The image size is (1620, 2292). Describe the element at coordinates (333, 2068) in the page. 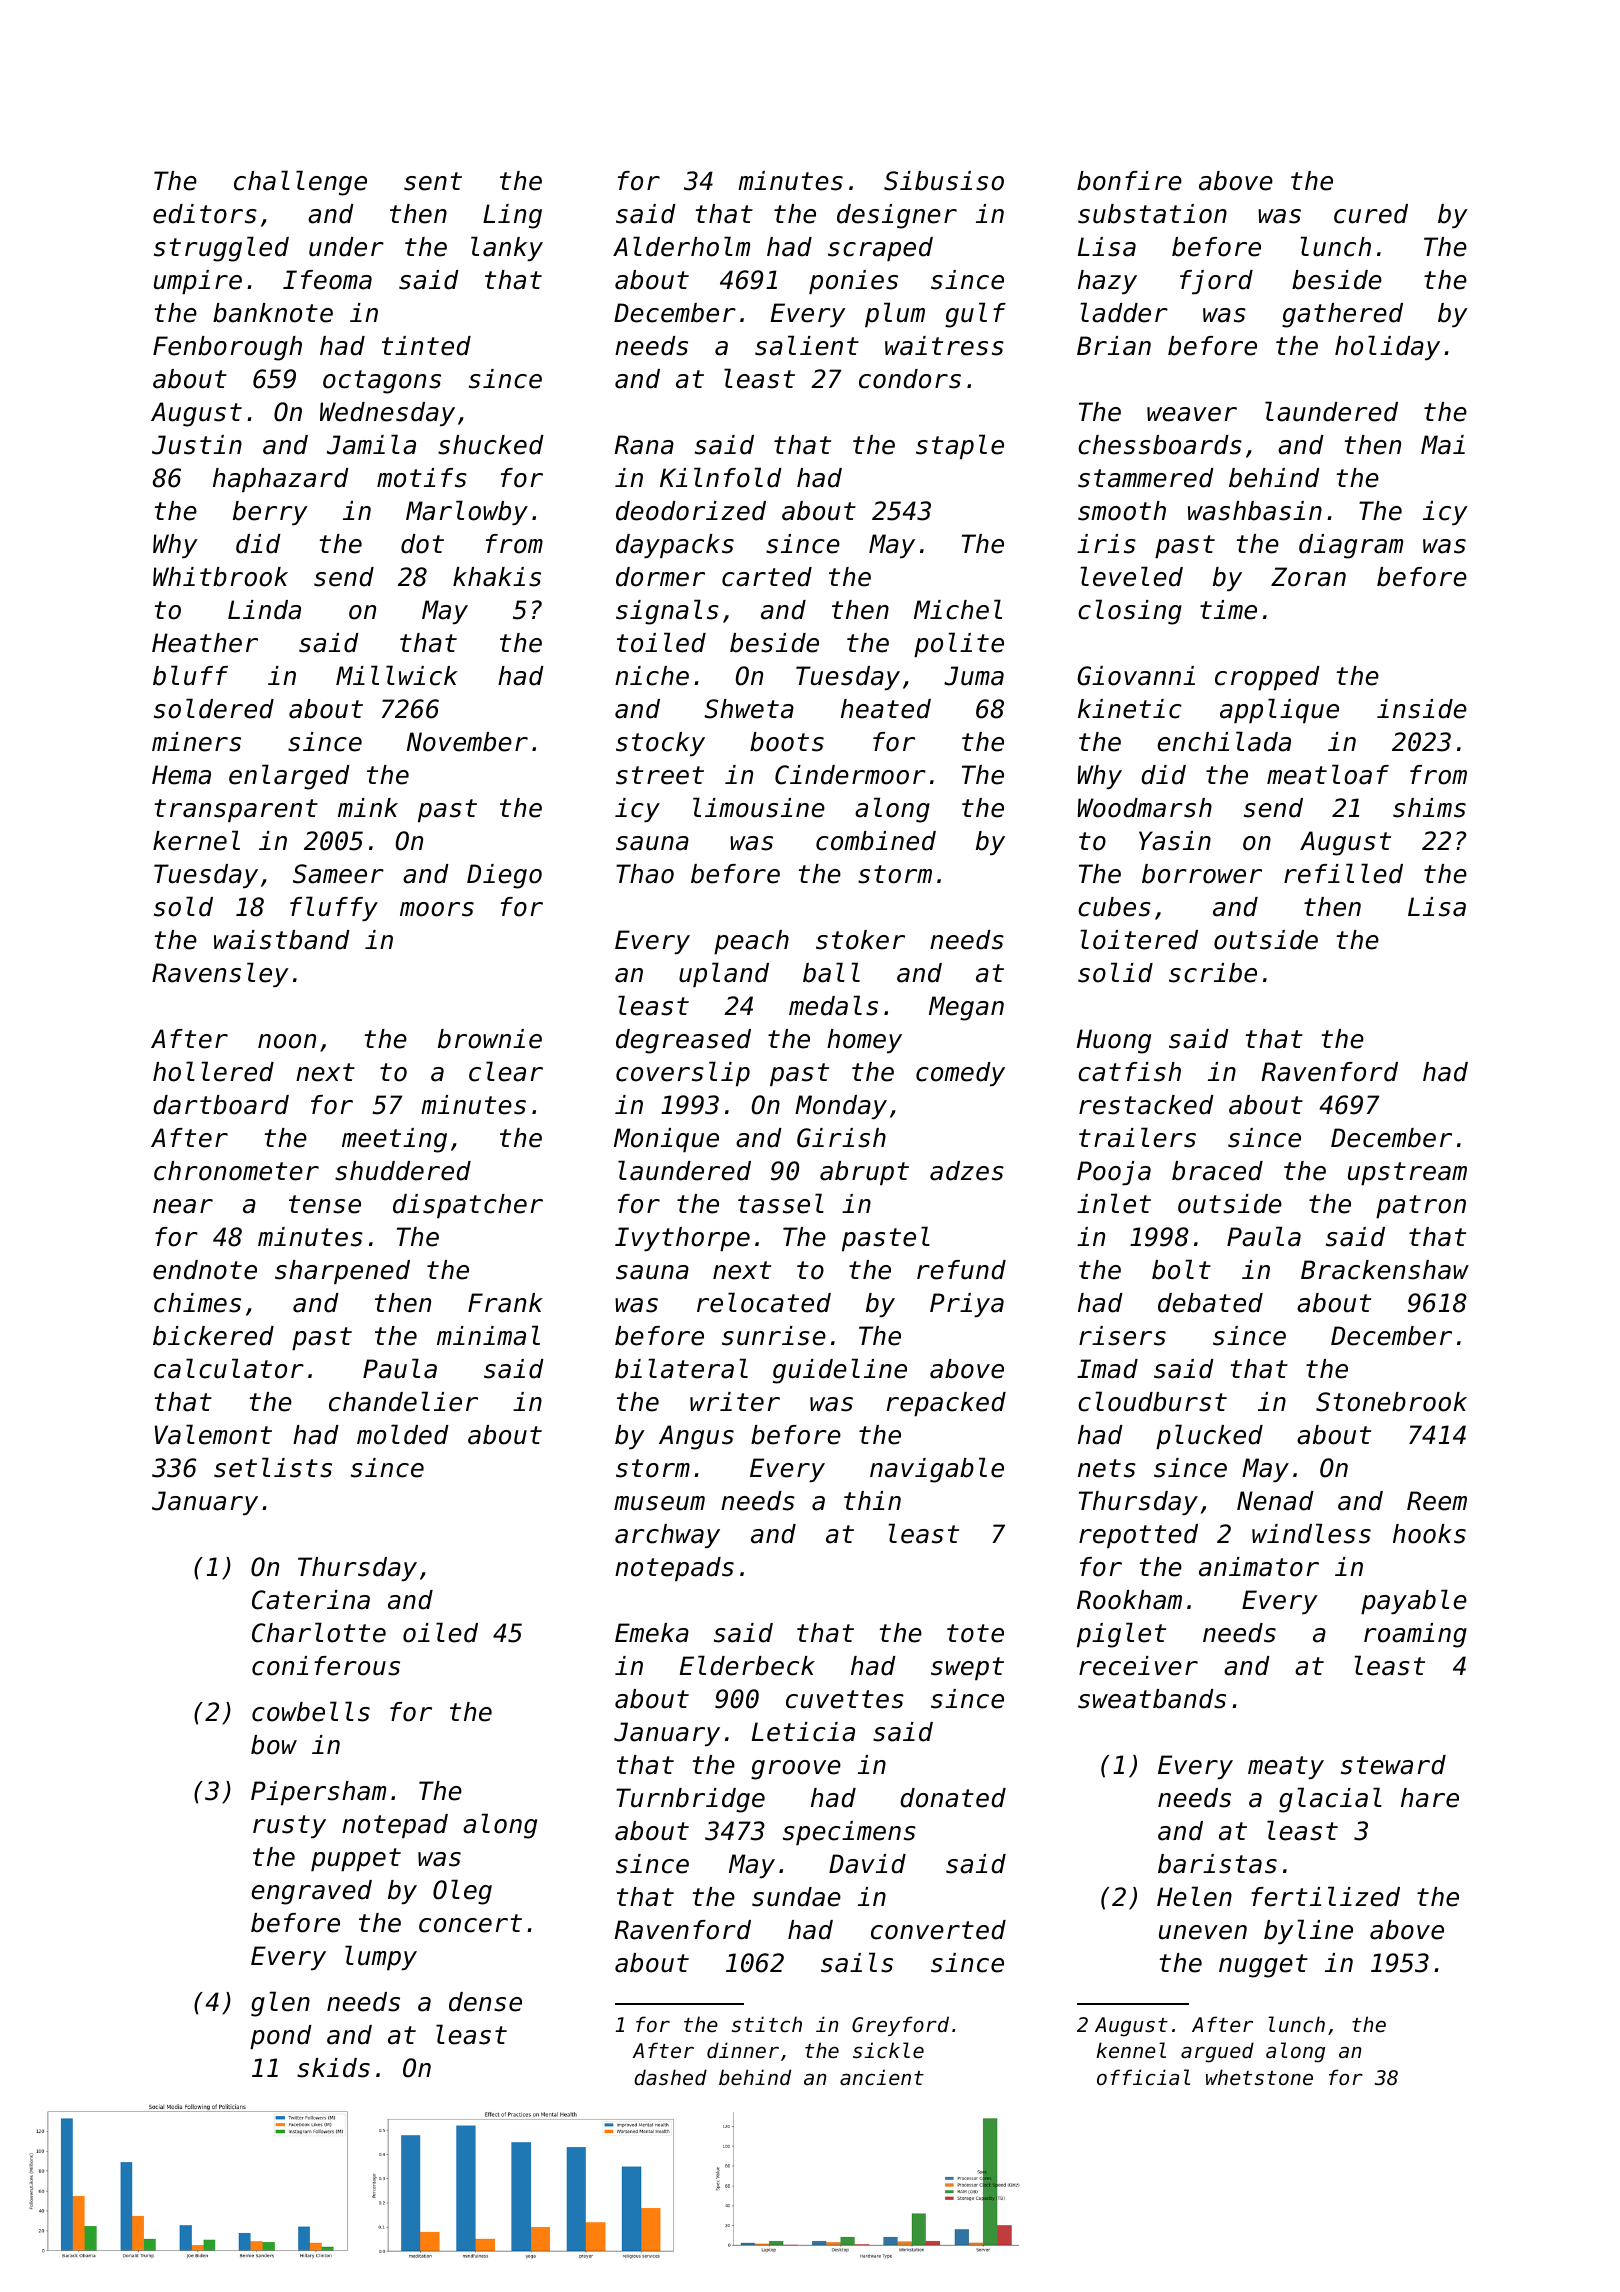

I see `skids` at that location.
